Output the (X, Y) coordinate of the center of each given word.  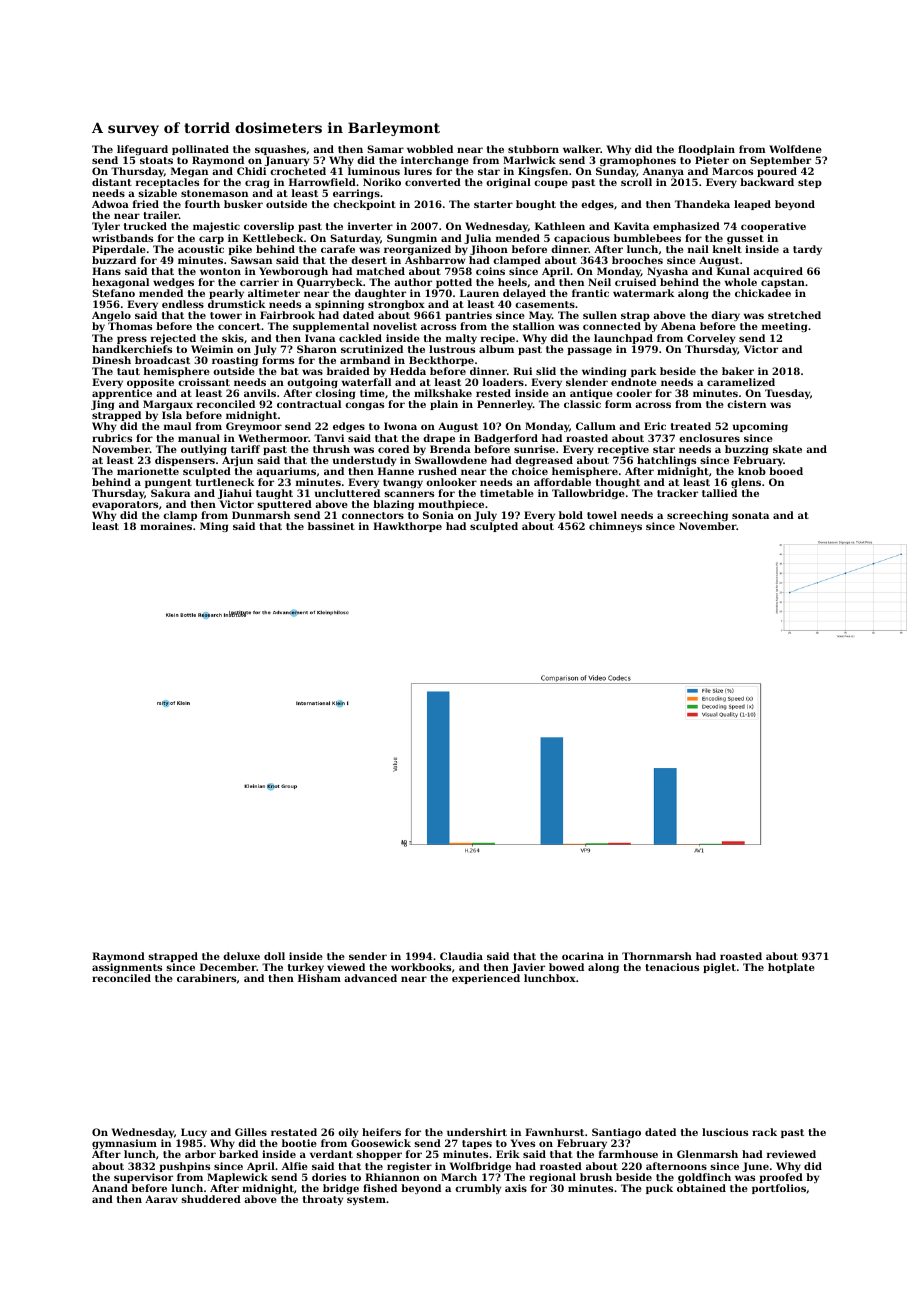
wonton (220, 271)
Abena (678, 326)
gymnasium (124, 1145)
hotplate (791, 968)
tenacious (672, 967)
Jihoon (489, 250)
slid (546, 371)
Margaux (168, 406)
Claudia (461, 956)
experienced (486, 979)
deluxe (241, 956)
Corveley (711, 339)
